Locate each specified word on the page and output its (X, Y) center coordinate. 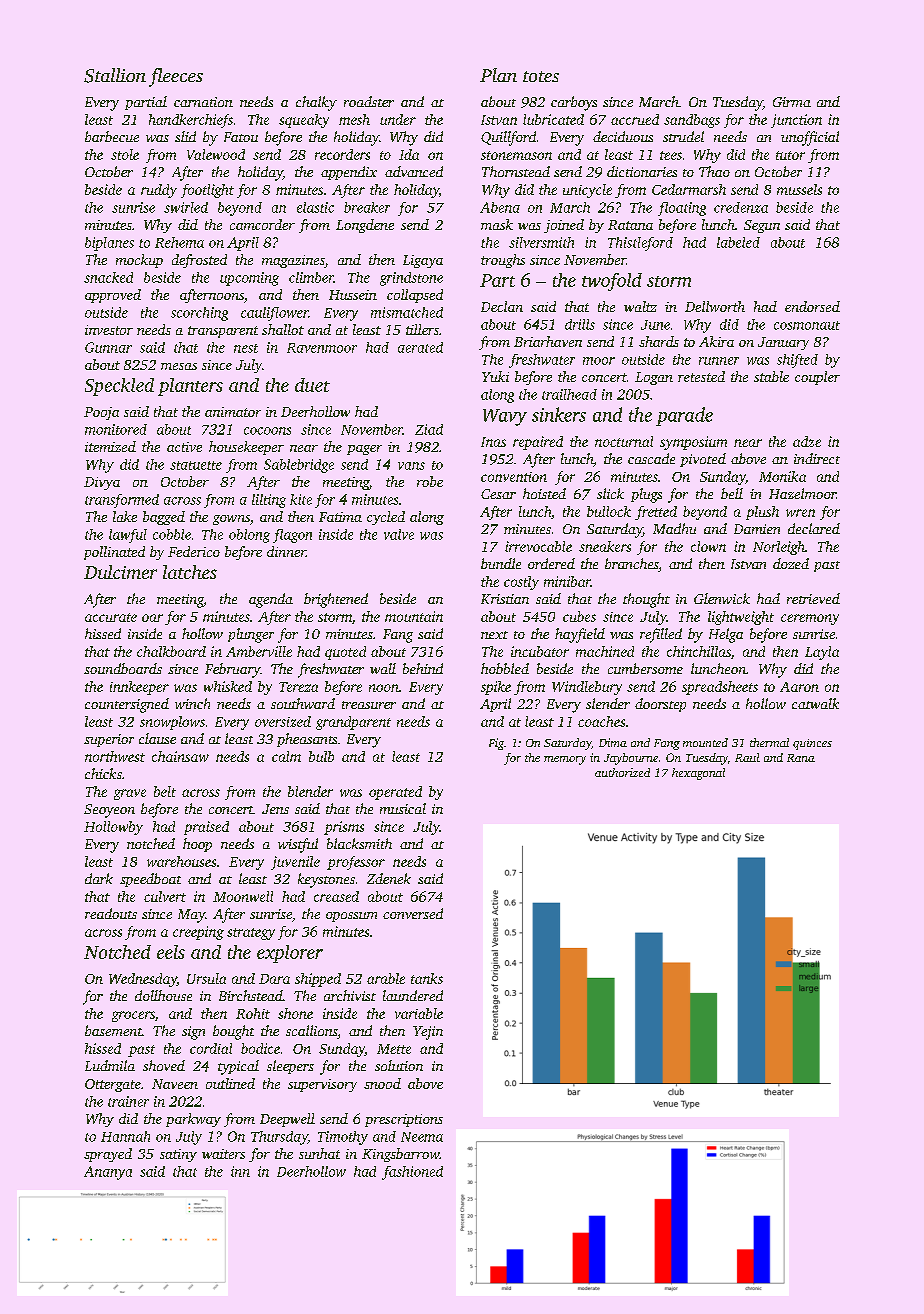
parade (684, 416)
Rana (801, 758)
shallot (283, 329)
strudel (683, 136)
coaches (601, 721)
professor (356, 863)
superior (109, 740)
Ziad (429, 429)
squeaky (304, 121)
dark (99, 878)
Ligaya (423, 261)
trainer (128, 1101)
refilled (661, 635)
